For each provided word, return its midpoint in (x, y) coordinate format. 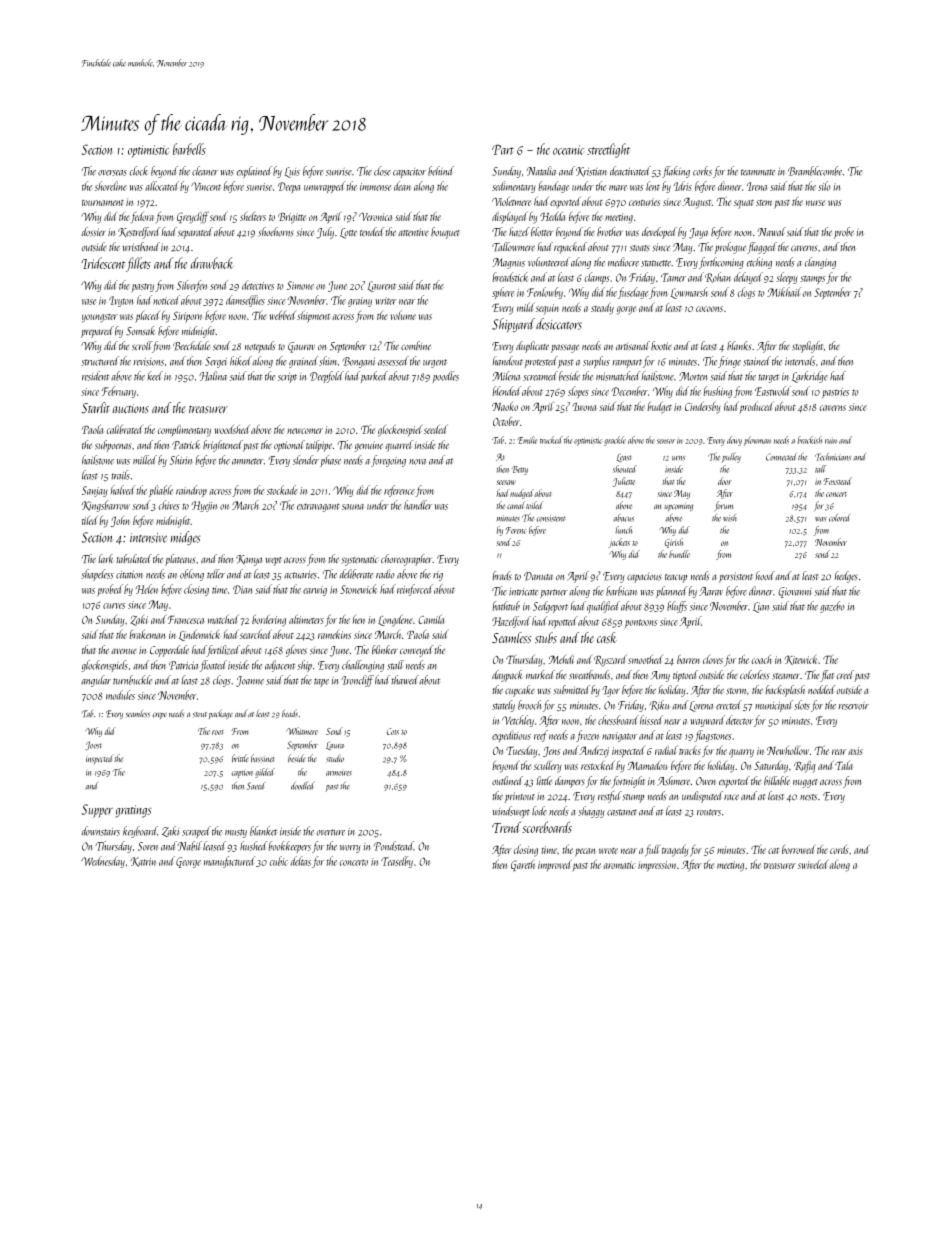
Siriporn (187, 317)
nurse (816, 203)
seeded (436, 429)
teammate (758, 172)
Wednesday (103, 862)
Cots (393, 731)
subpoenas (113, 446)
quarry (741, 753)
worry (350, 849)
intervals (800, 361)
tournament (103, 203)
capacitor (409, 173)
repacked (570, 248)
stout (200, 715)
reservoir (853, 706)
